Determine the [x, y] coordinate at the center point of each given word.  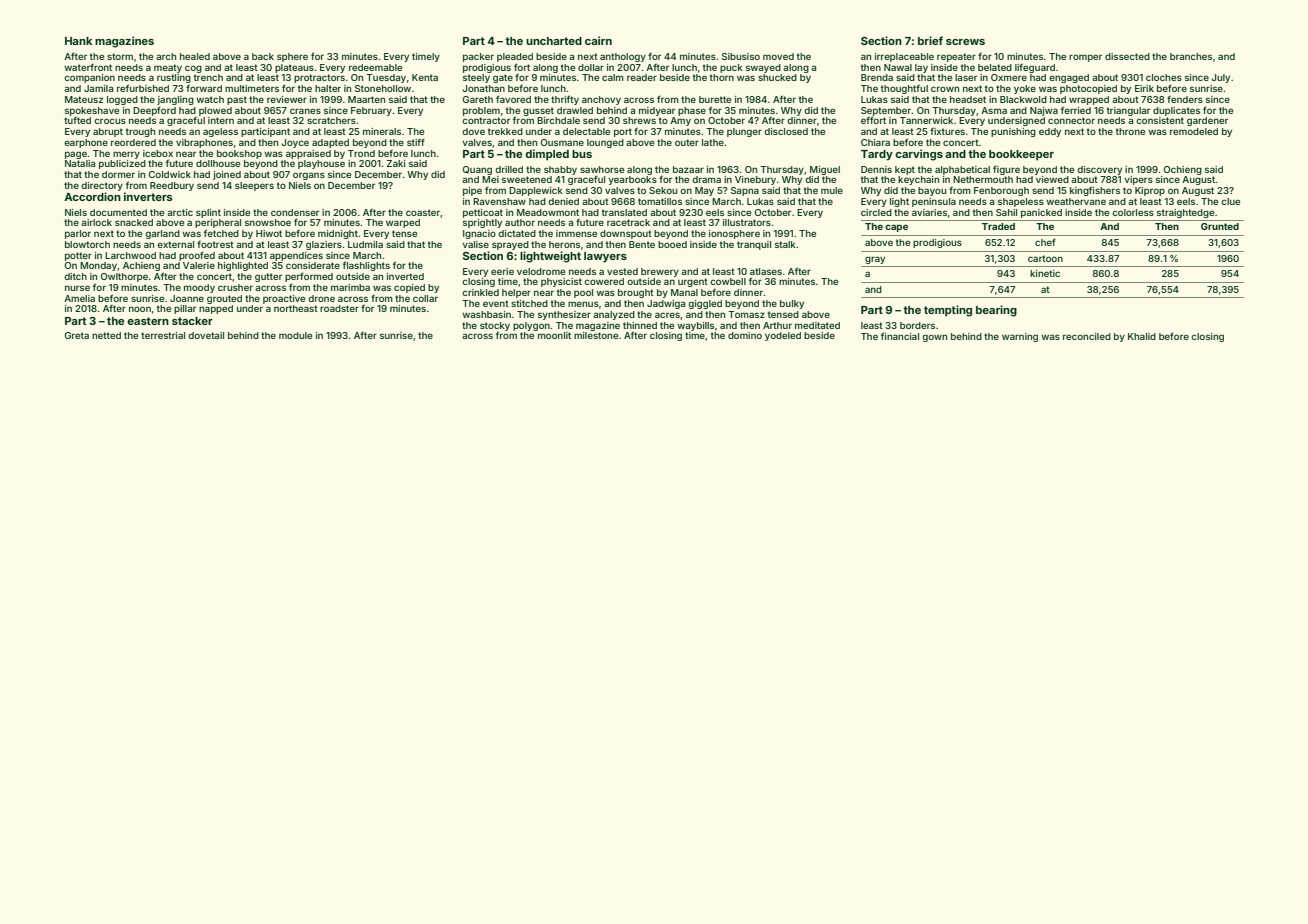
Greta [77, 335]
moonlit [554, 335]
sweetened [527, 179]
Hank [78, 41]
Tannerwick [926, 120]
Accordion [92, 196]
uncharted [554, 41]
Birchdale [558, 120]
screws [965, 42]
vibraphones [204, 143]
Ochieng [1183, 170]
